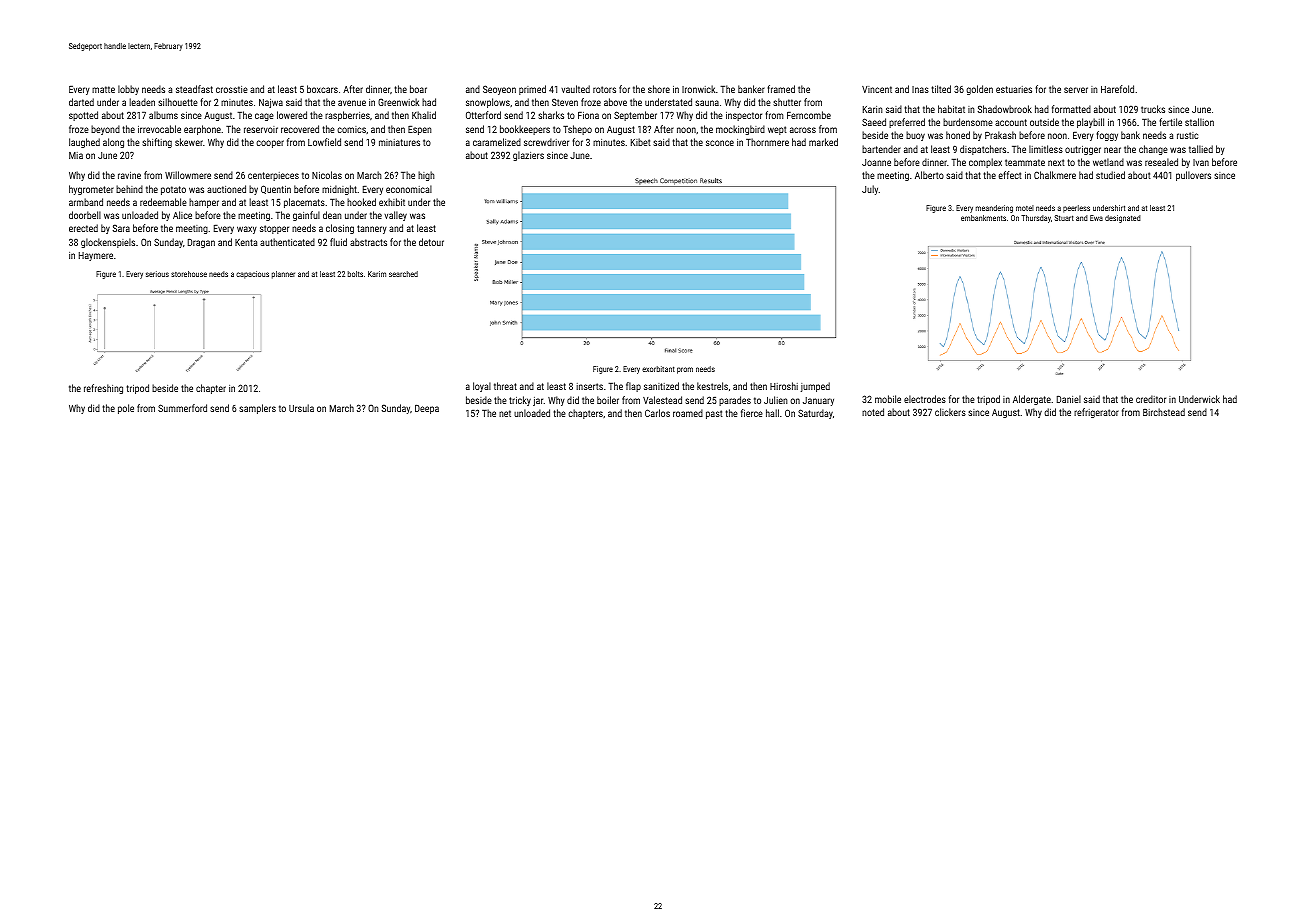  I want to click on refrigerator, so click(1096, 413).
